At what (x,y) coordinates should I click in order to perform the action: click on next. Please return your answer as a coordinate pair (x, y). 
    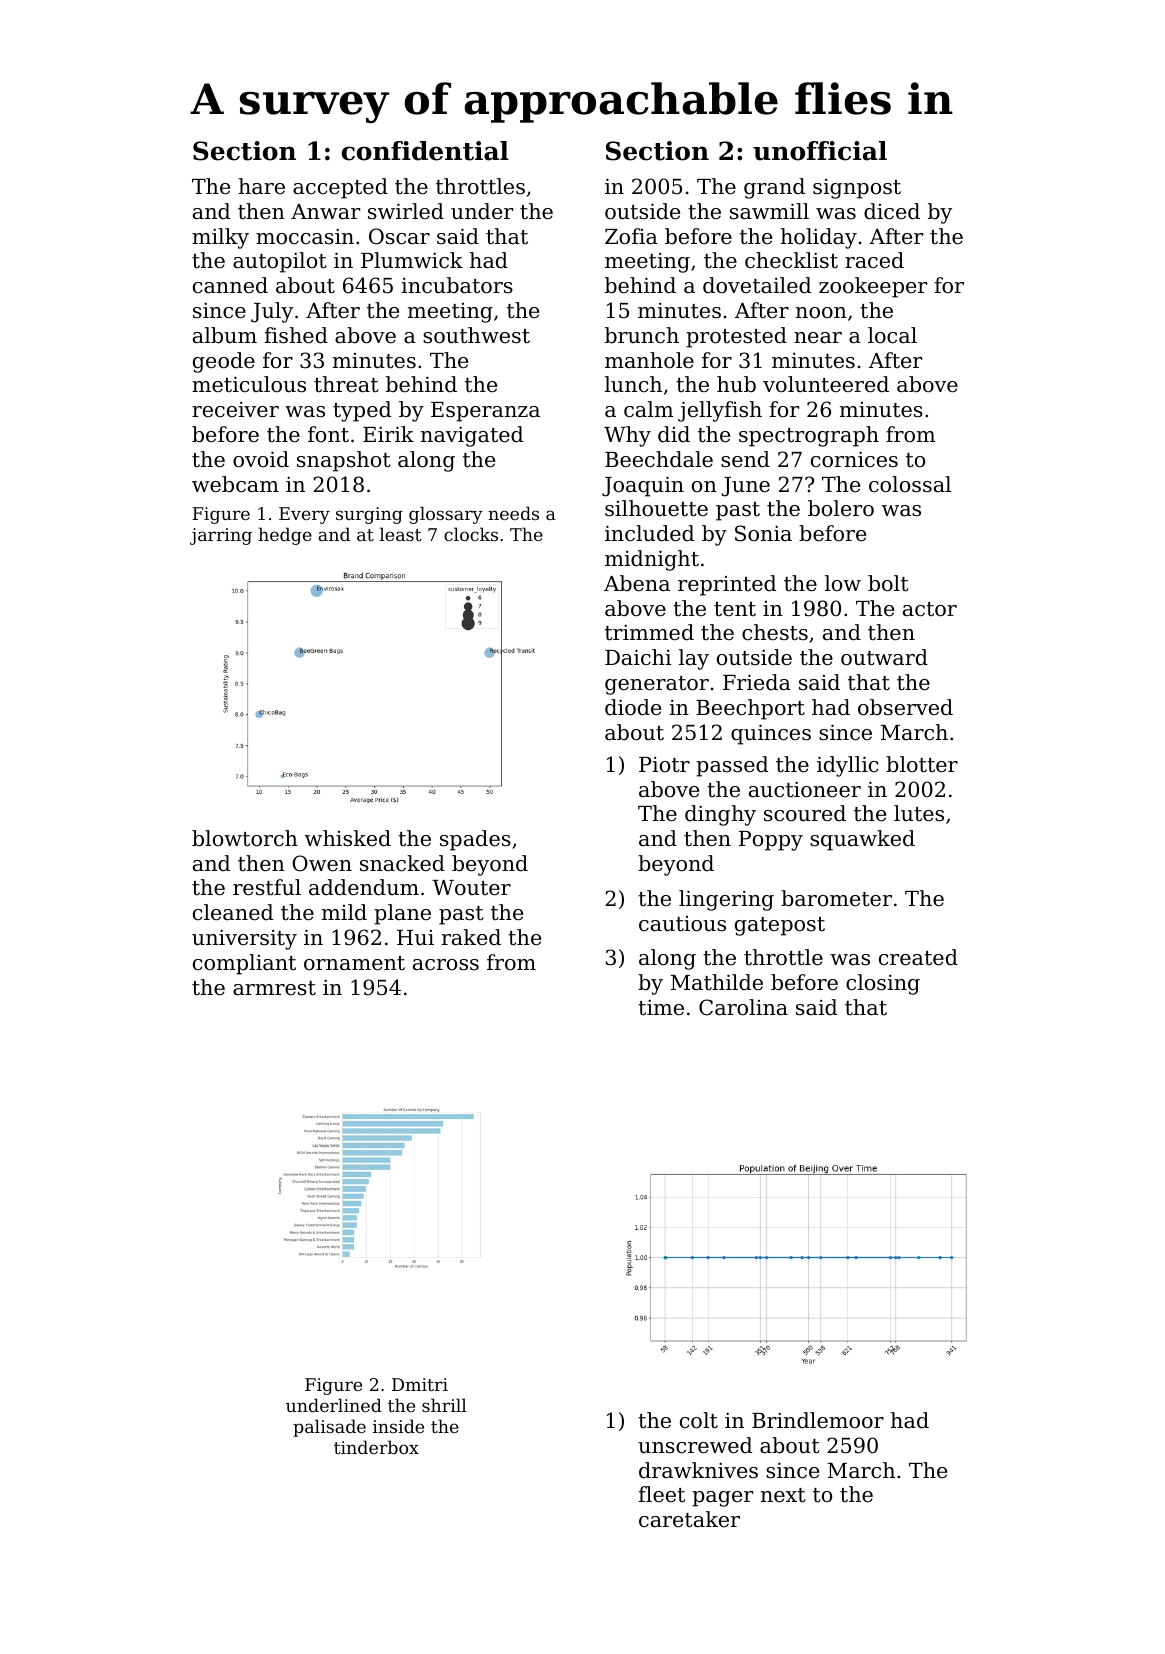
    Looking at the image, I should click on (783, 1495).
